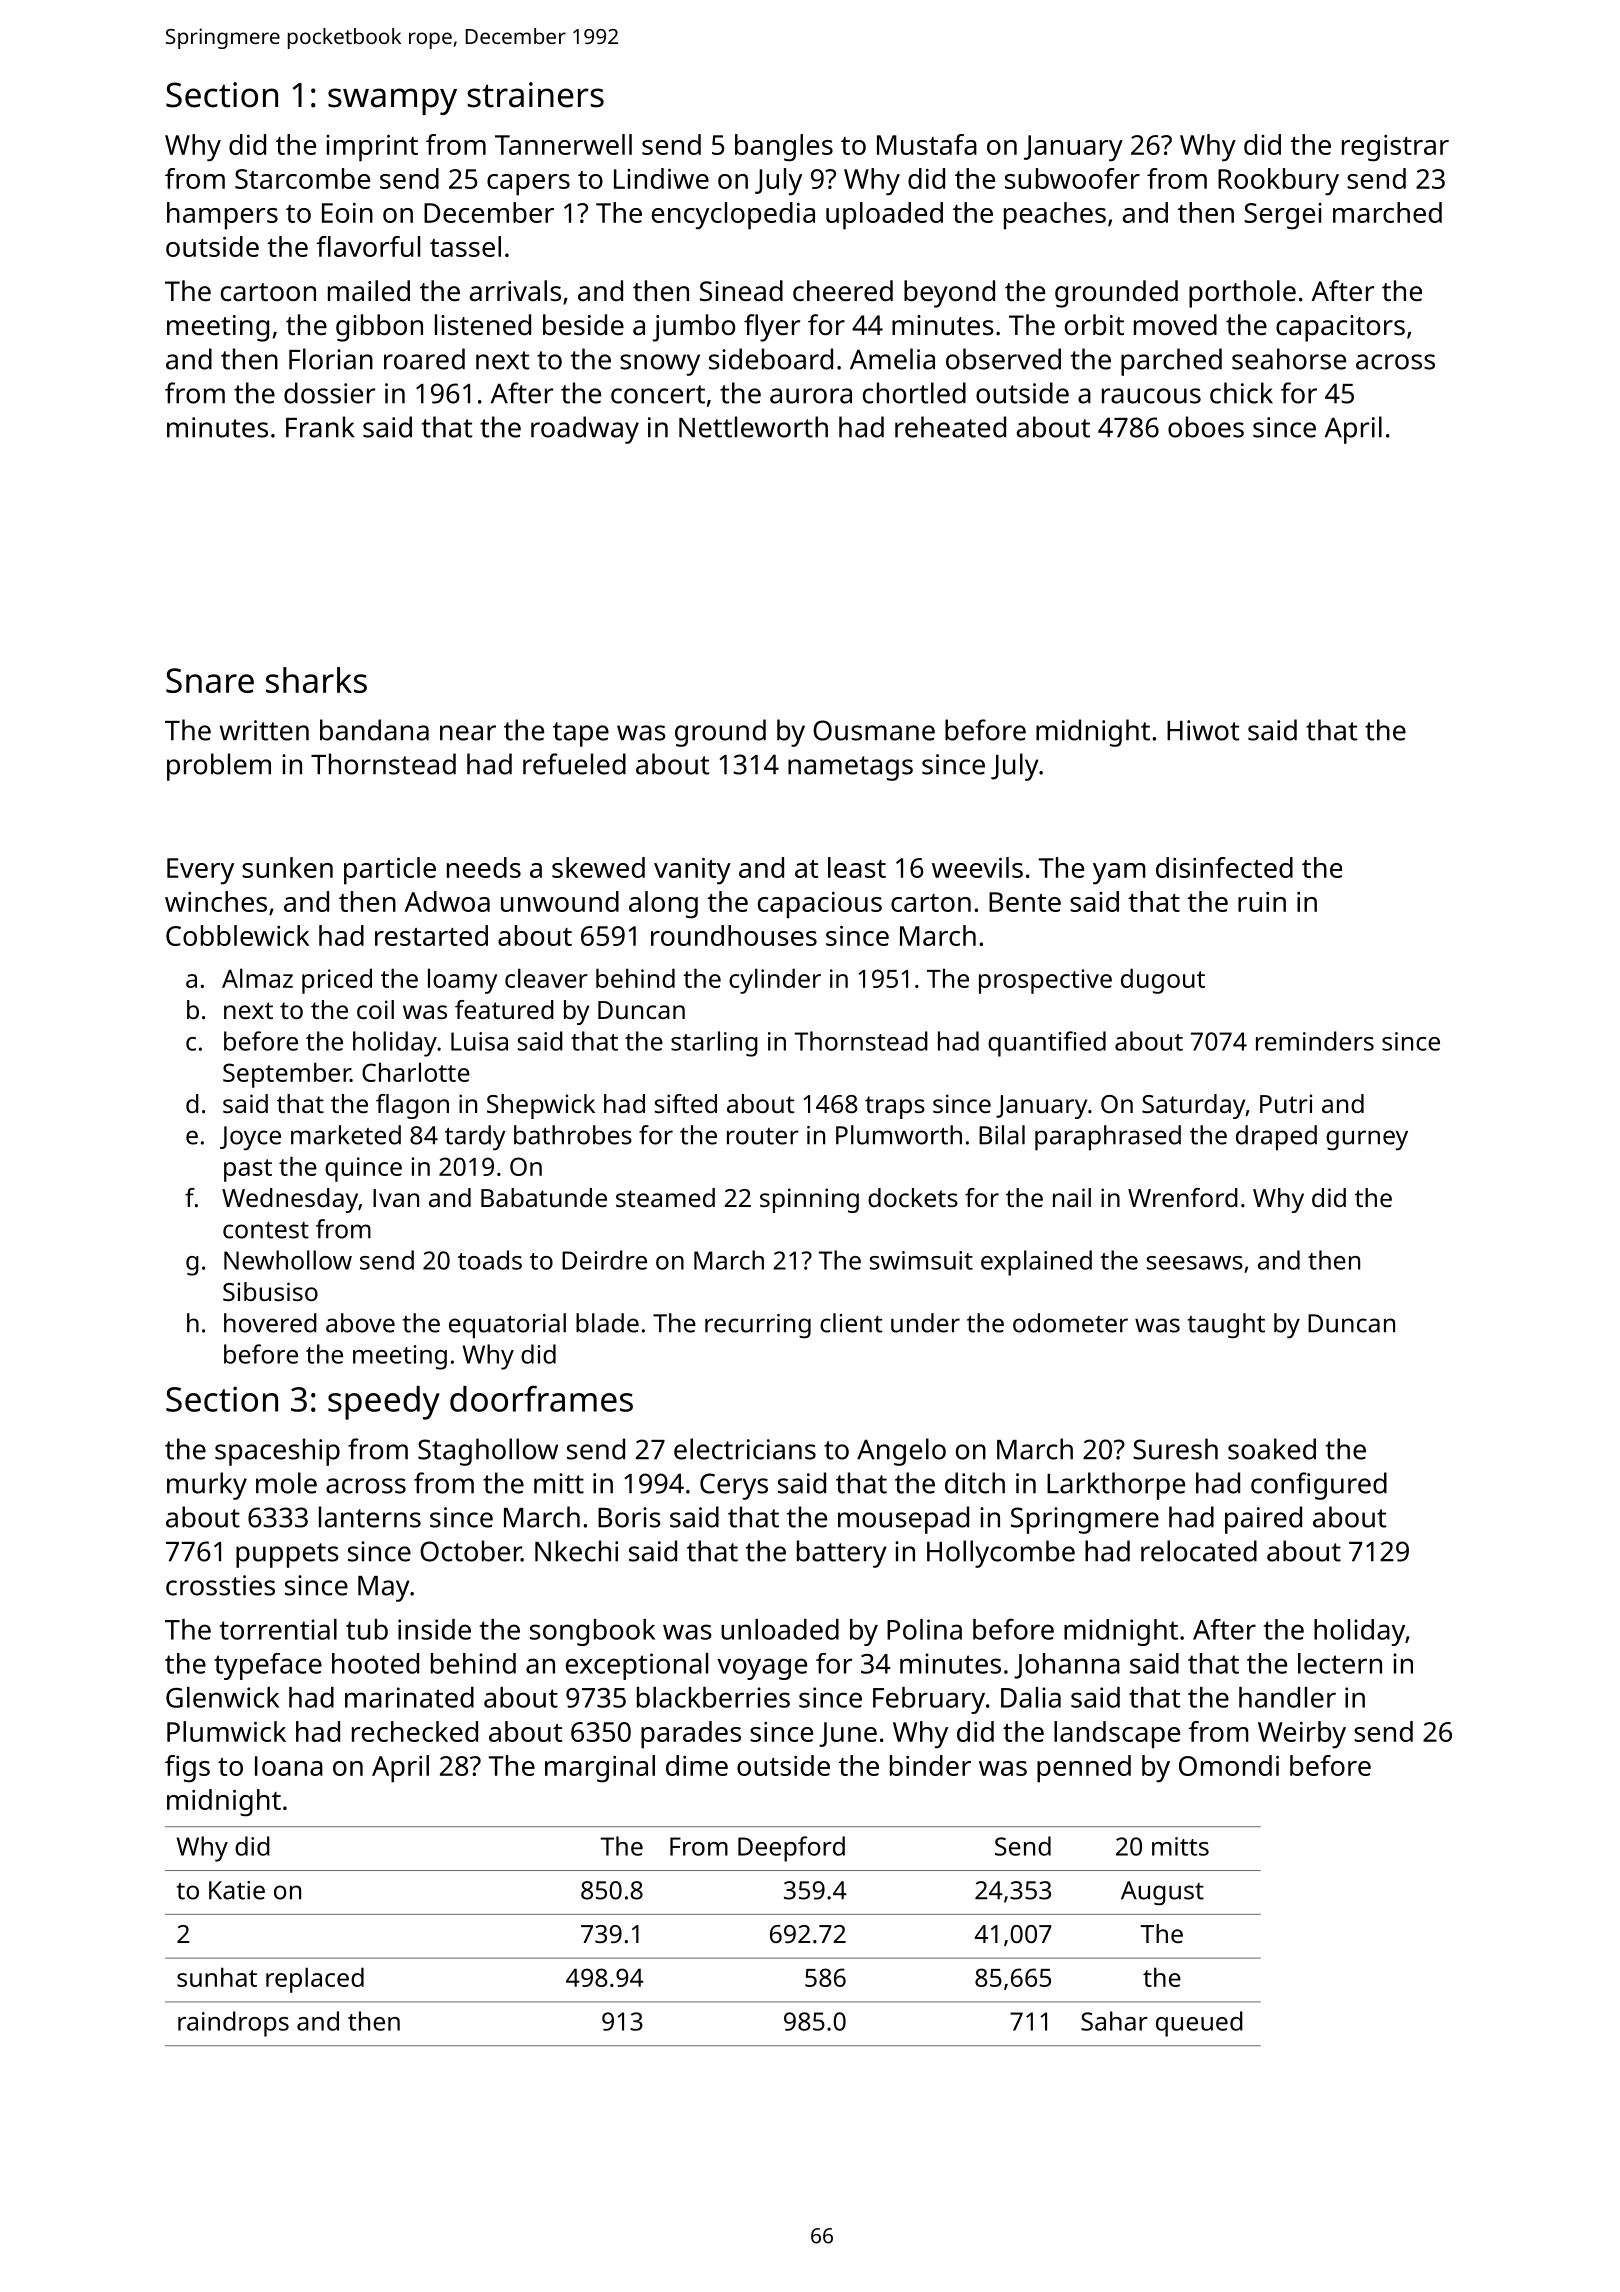 This screenshot has width=1620, height=2292. Describe the element at coordinates (581, 734) in the screenshot. I see `tape` at that location.
